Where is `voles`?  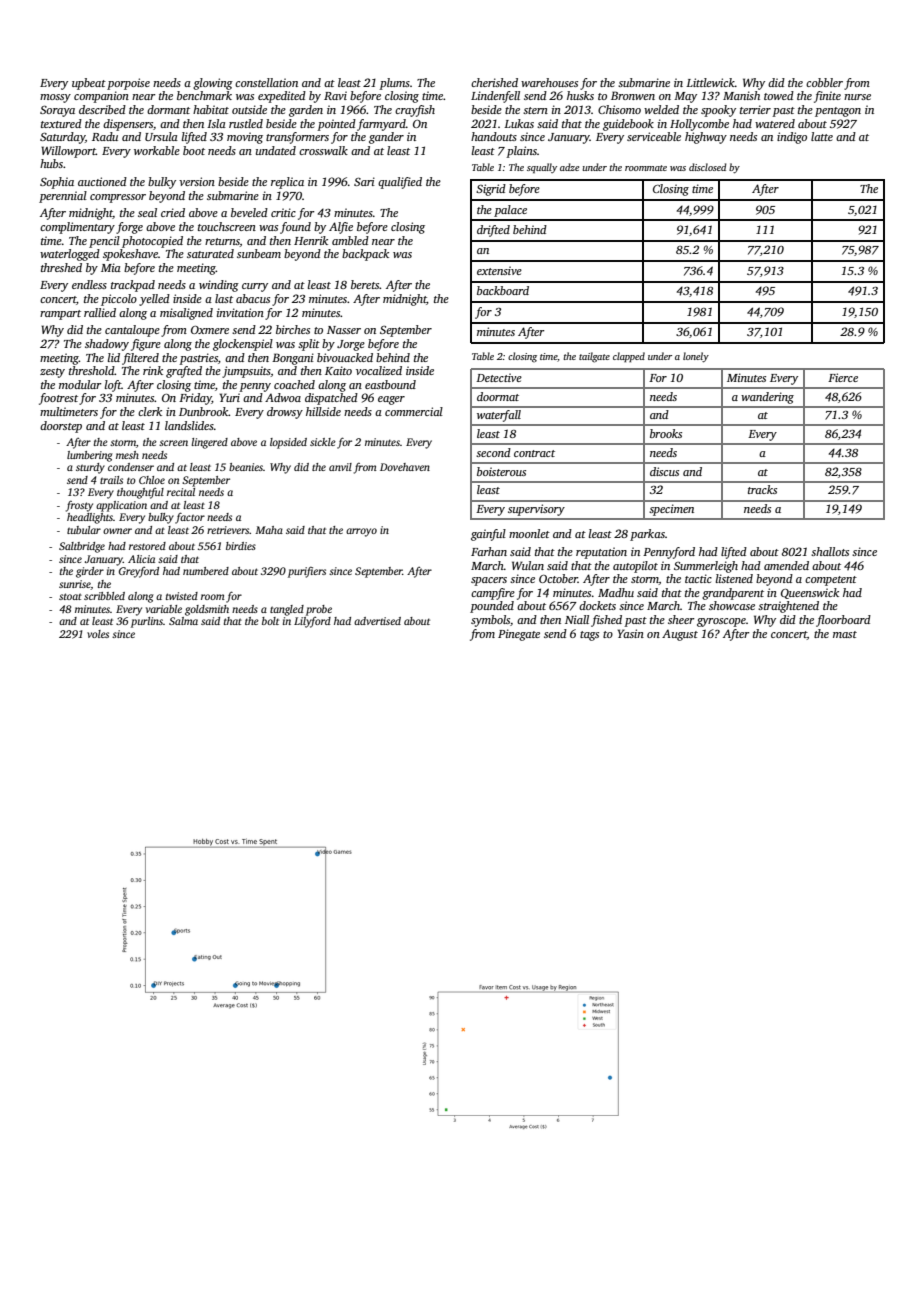
voles is located at coordinates (98, 634).
